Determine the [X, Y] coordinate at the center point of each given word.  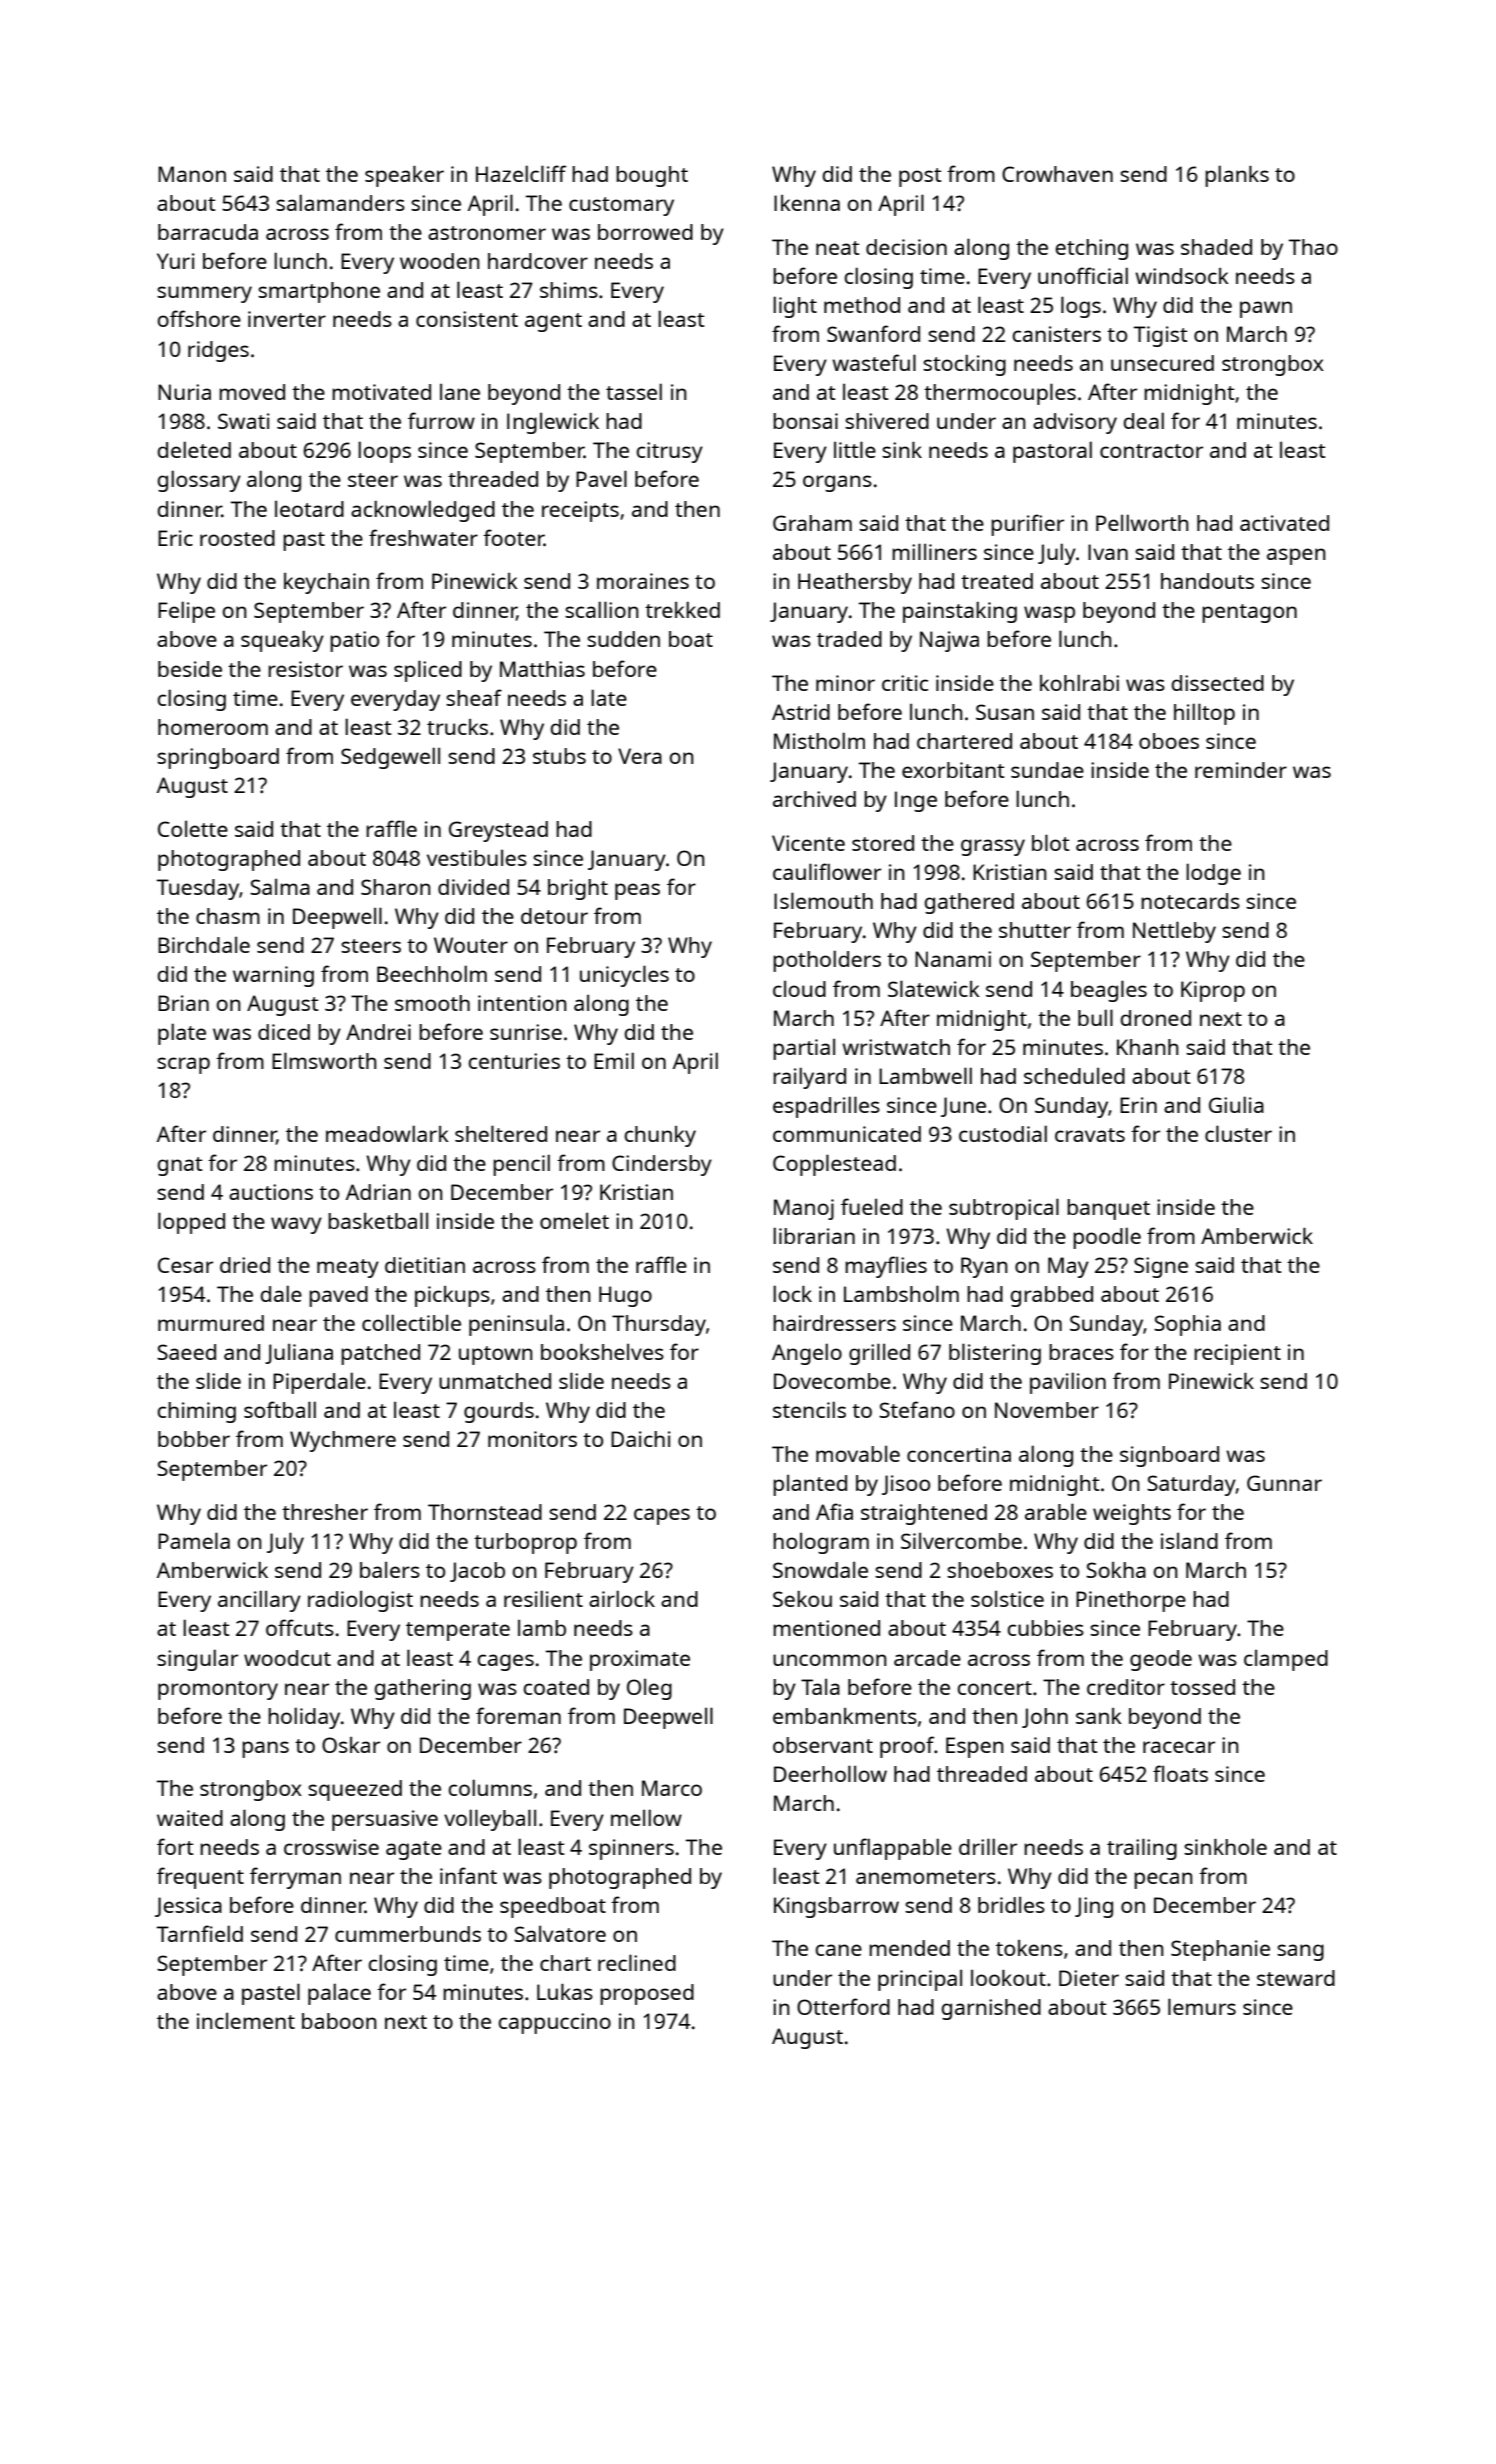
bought [652, 176]
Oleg [649, 1689]
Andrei [378, 1032]
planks [1237, 176]
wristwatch [896, 1047]
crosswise [331, 1847]
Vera [640, 756]
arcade [927, 1658]
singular [197, 1660]
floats [1180, 1773]
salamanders [340, 202]
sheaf [474, 697]
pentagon [1249, 613]
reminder [1241, 770]
